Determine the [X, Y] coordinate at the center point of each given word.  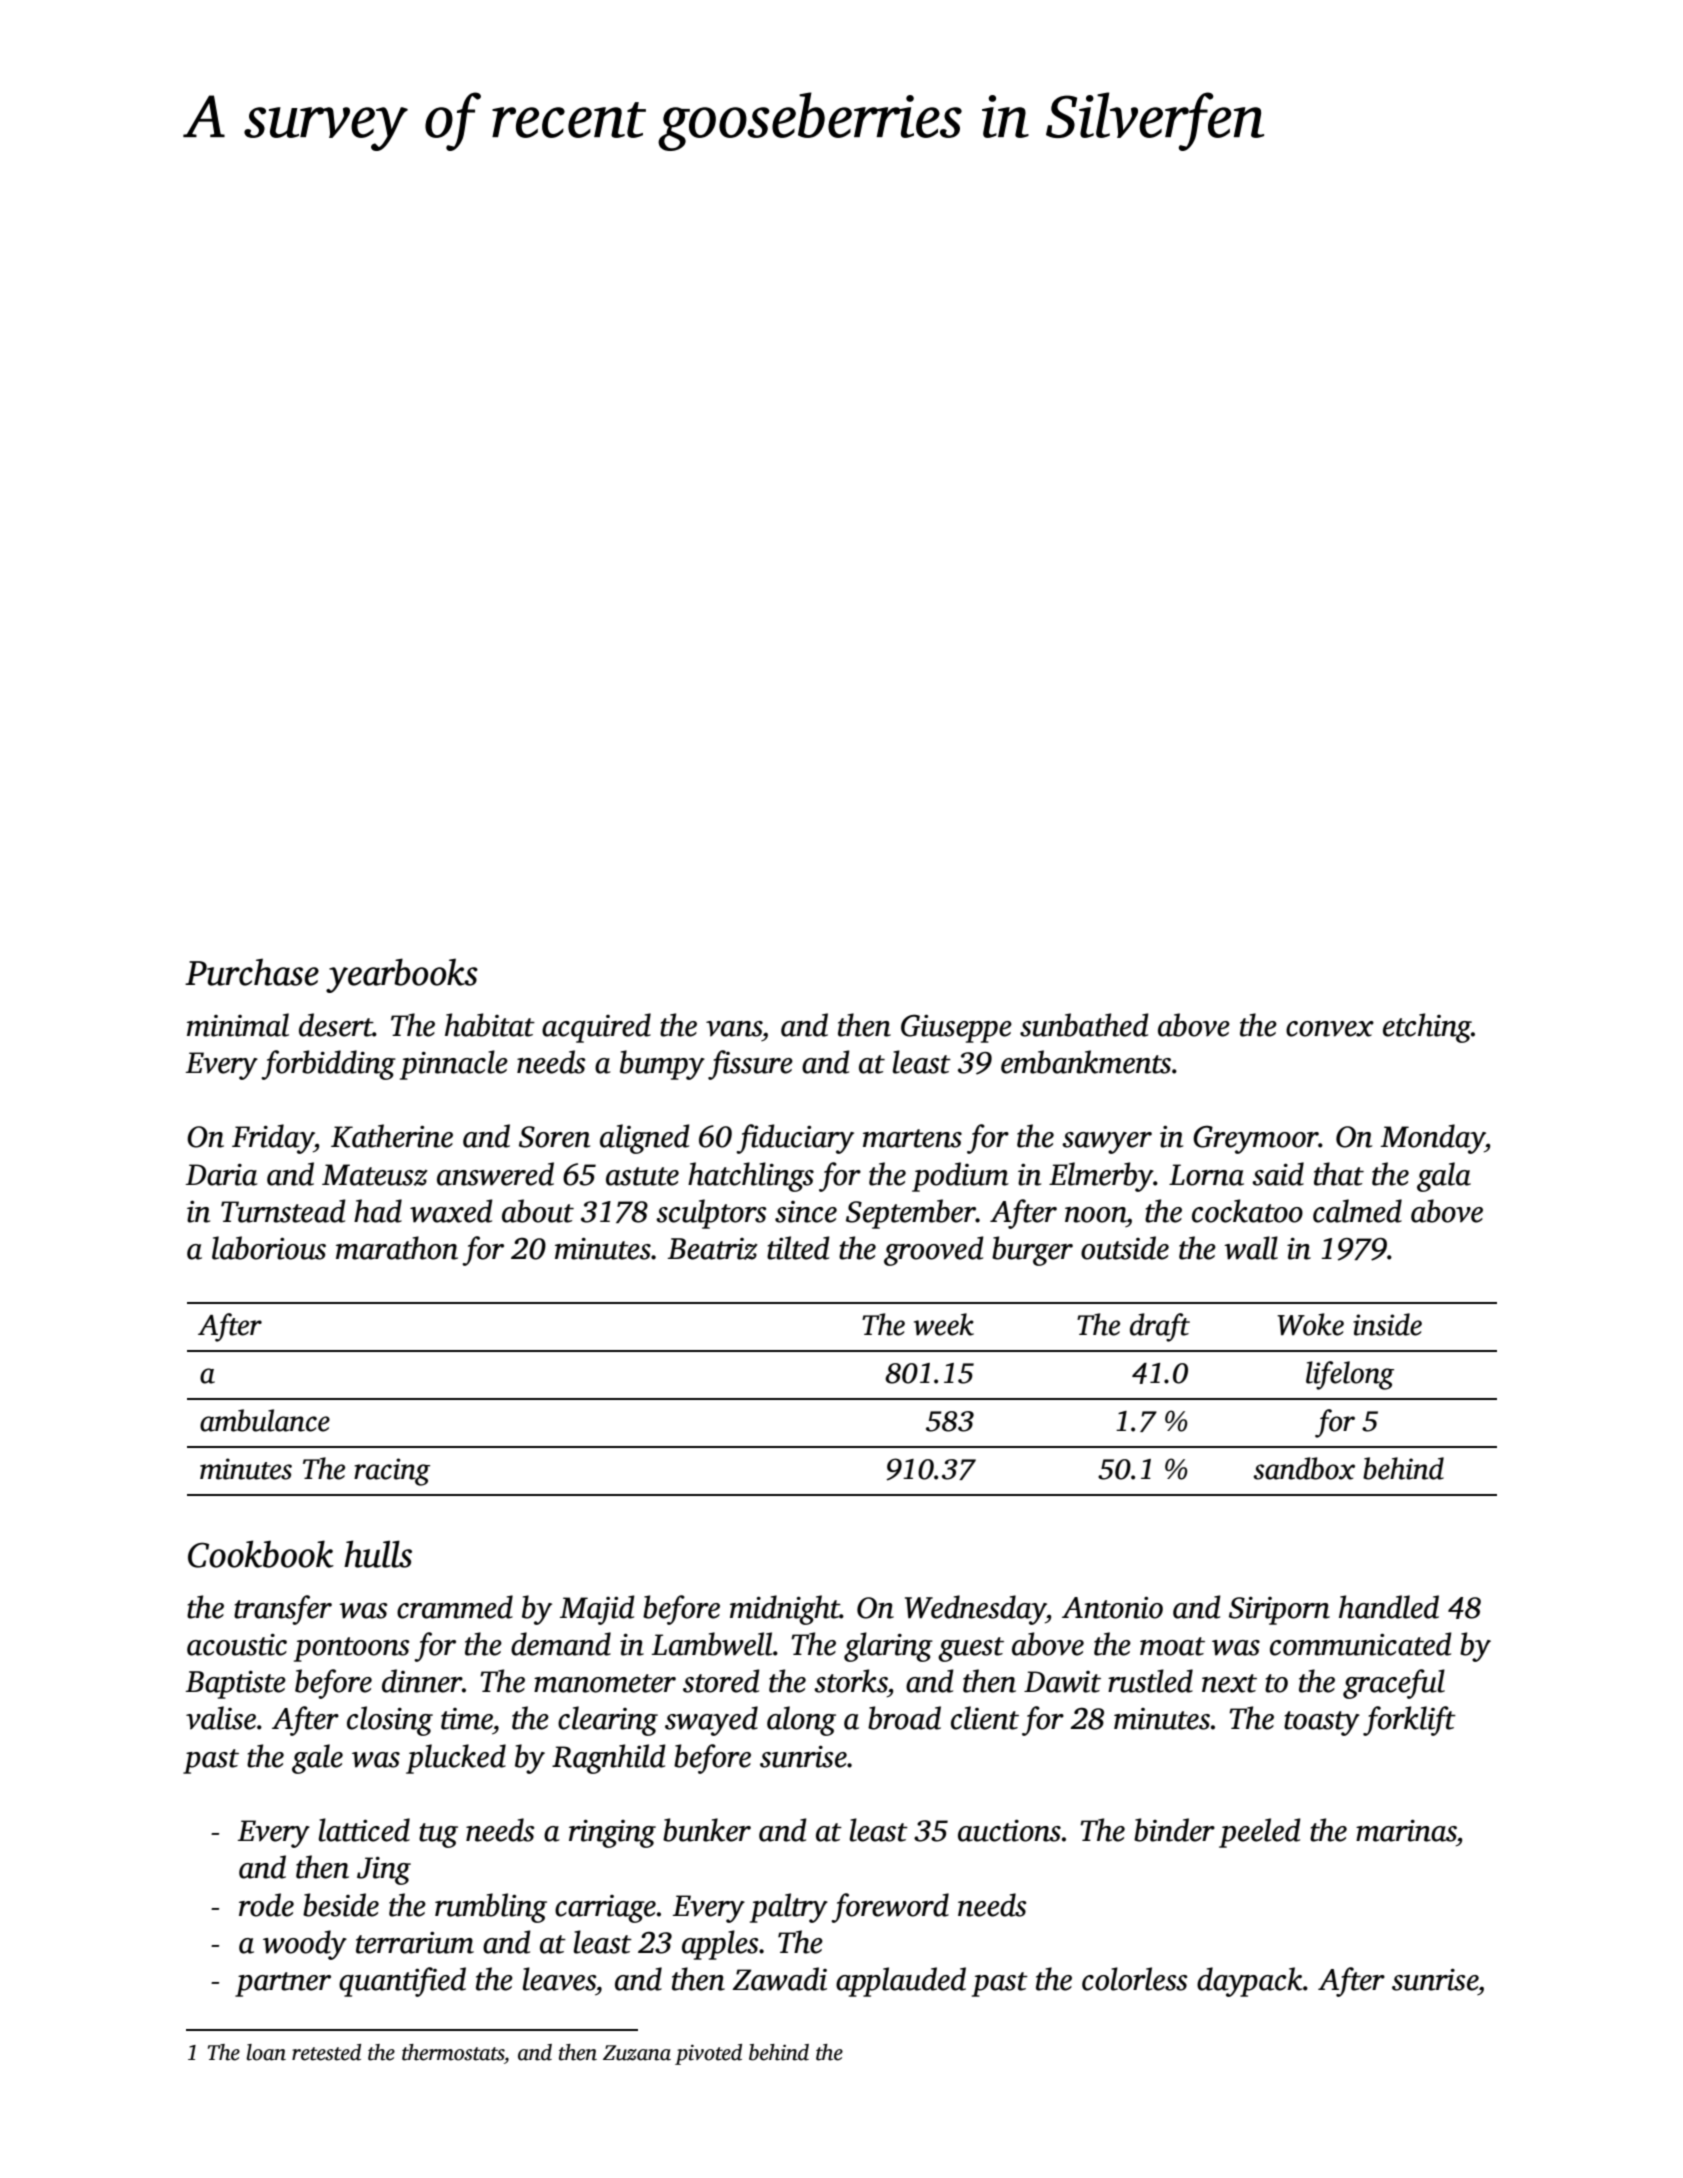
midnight [785, 1610]
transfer [283, 1610]
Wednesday [975, 1610]
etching [1427, 1028]
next [1229, 1683]
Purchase [252, 972]
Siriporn [1279, 1611]
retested [326, 2052]
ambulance [265, 1420]
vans [734, 1029]
